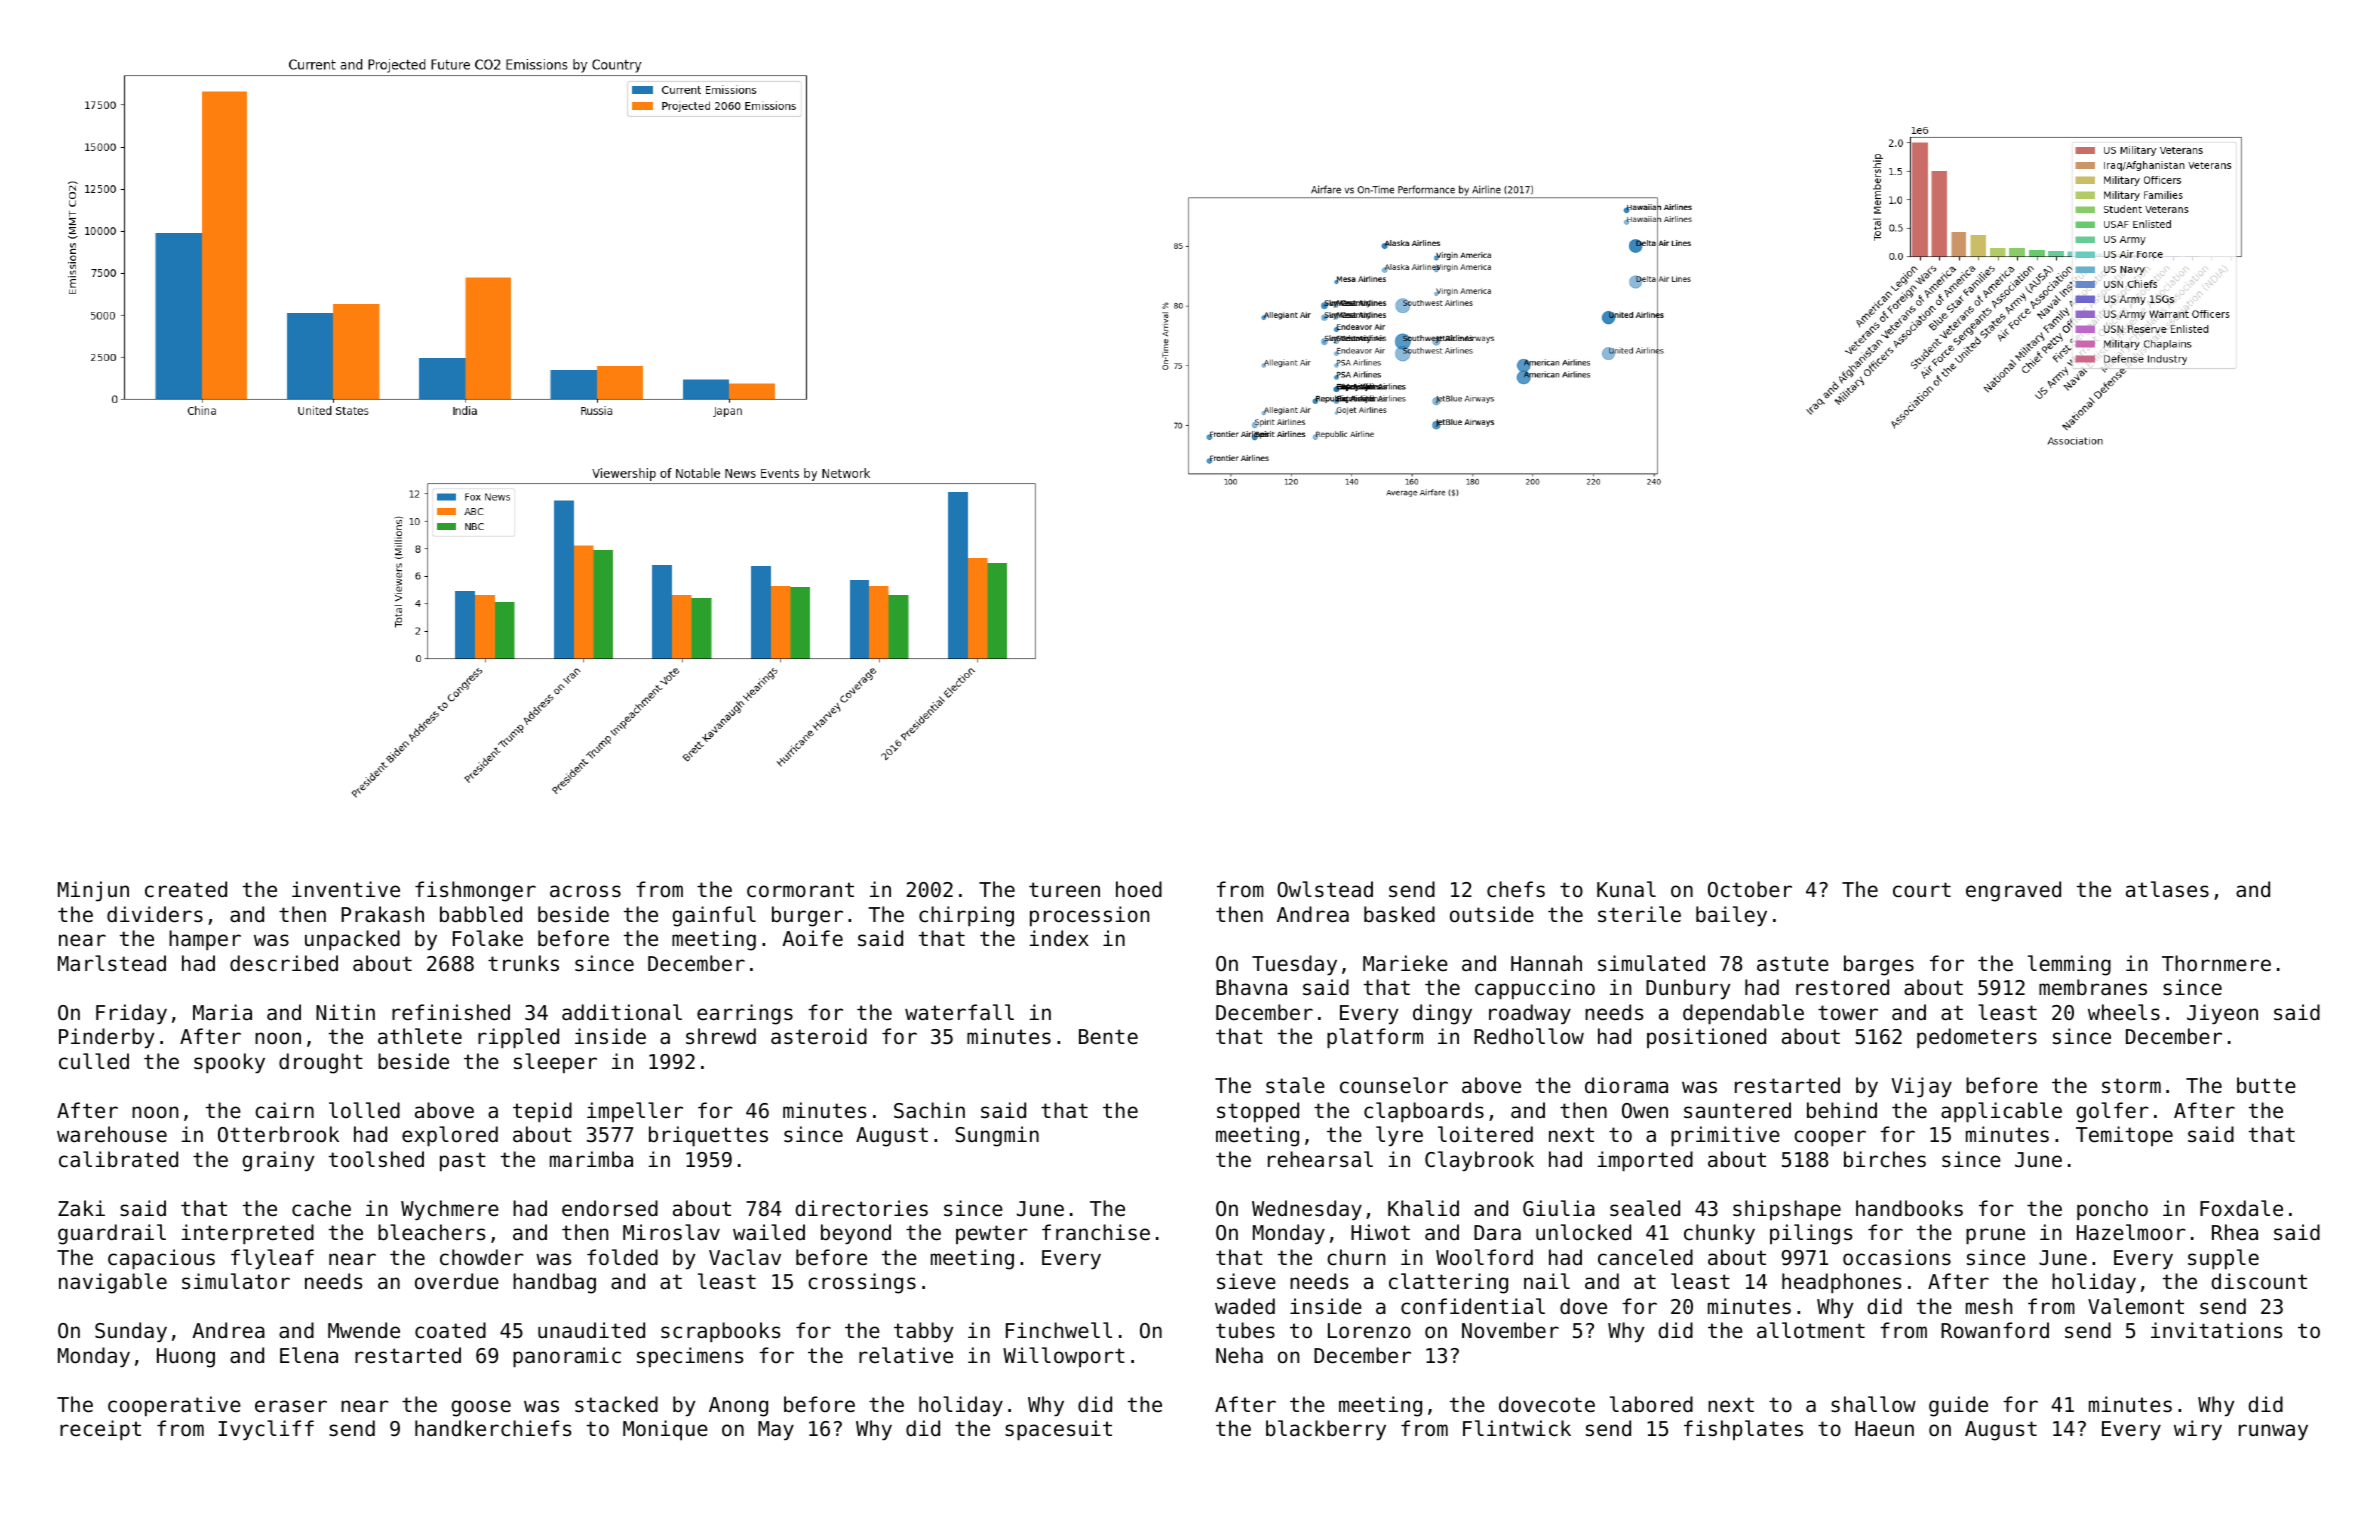 This page has height=1540, width=2380. What do you see at coordinates (112, 963) in the page?
I see `Marlstead` at bounding box center [112, 963].
